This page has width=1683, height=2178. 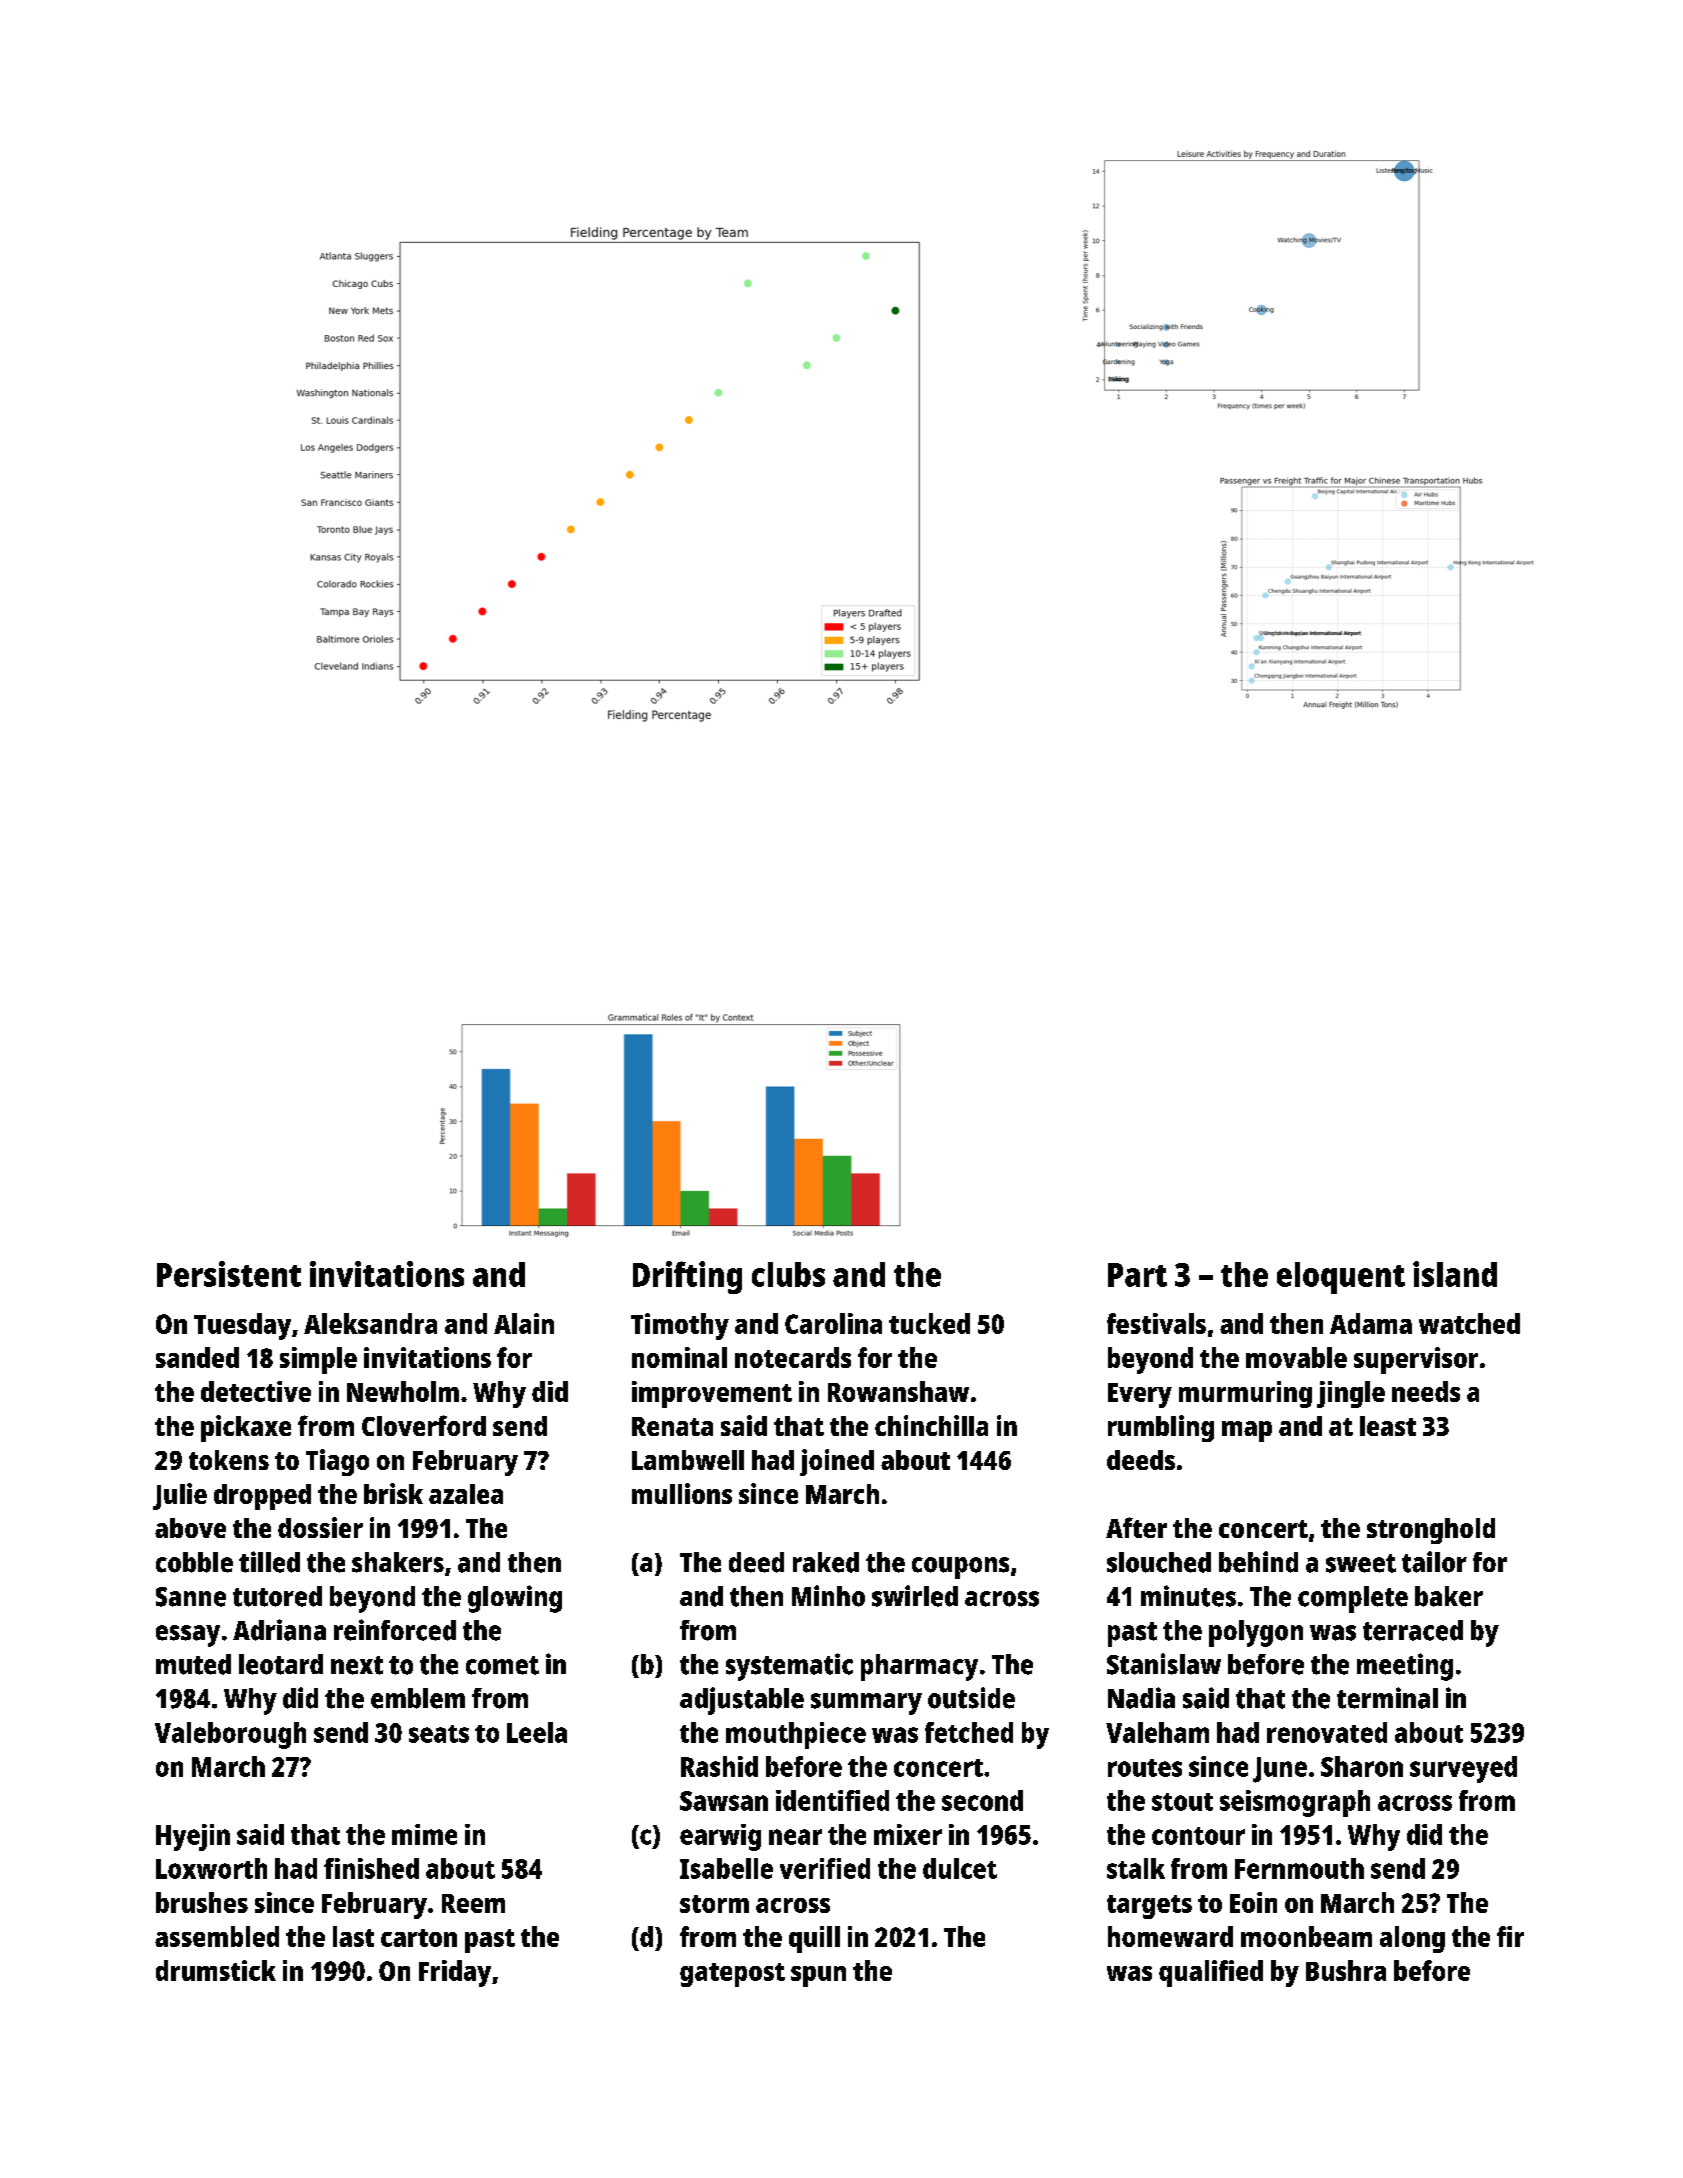 I want to click on sanded, so click(x=197, y=1357).
